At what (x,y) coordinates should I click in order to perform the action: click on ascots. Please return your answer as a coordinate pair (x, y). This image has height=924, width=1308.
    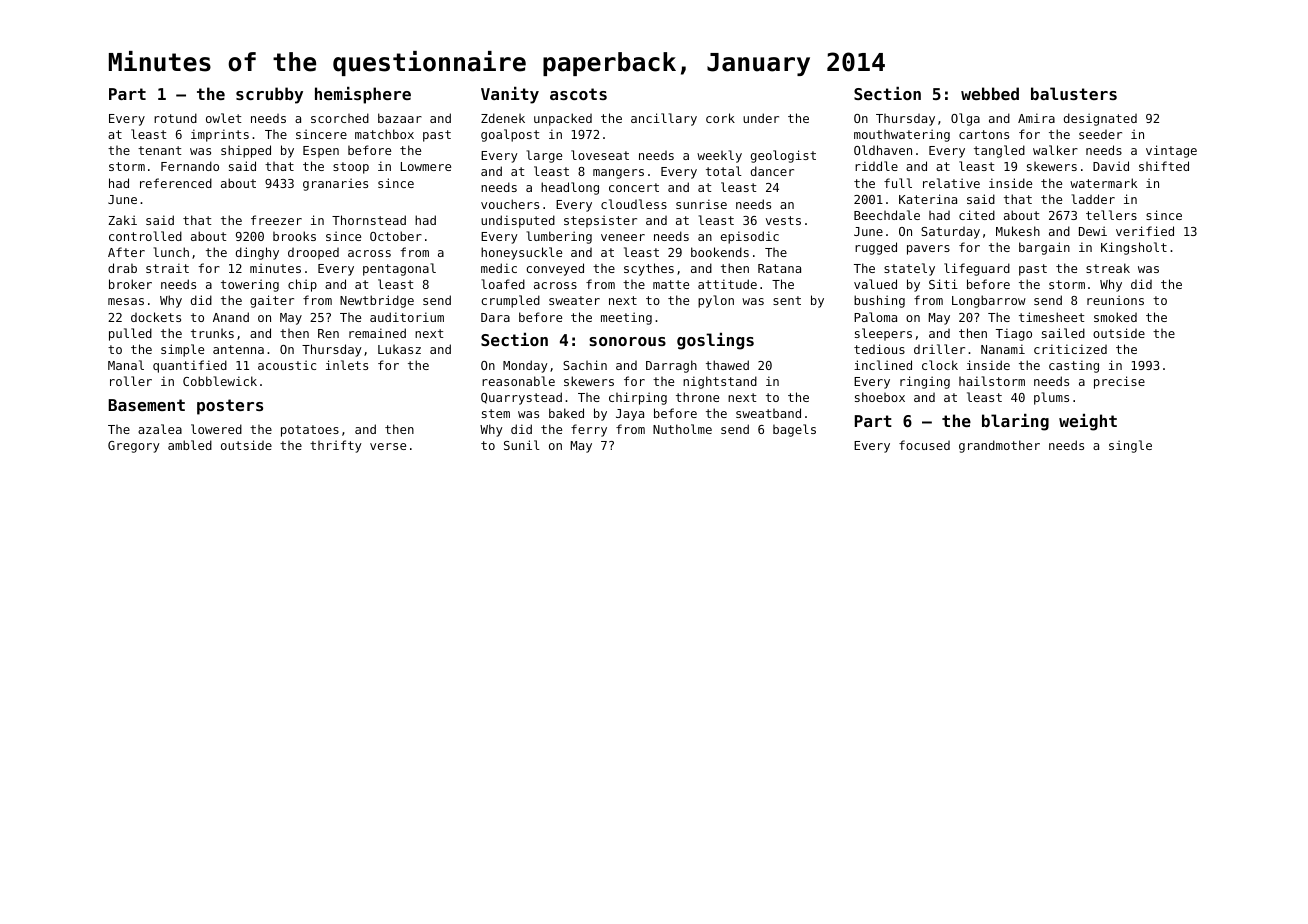
    Looking at the image, I should click on (578, 94).
